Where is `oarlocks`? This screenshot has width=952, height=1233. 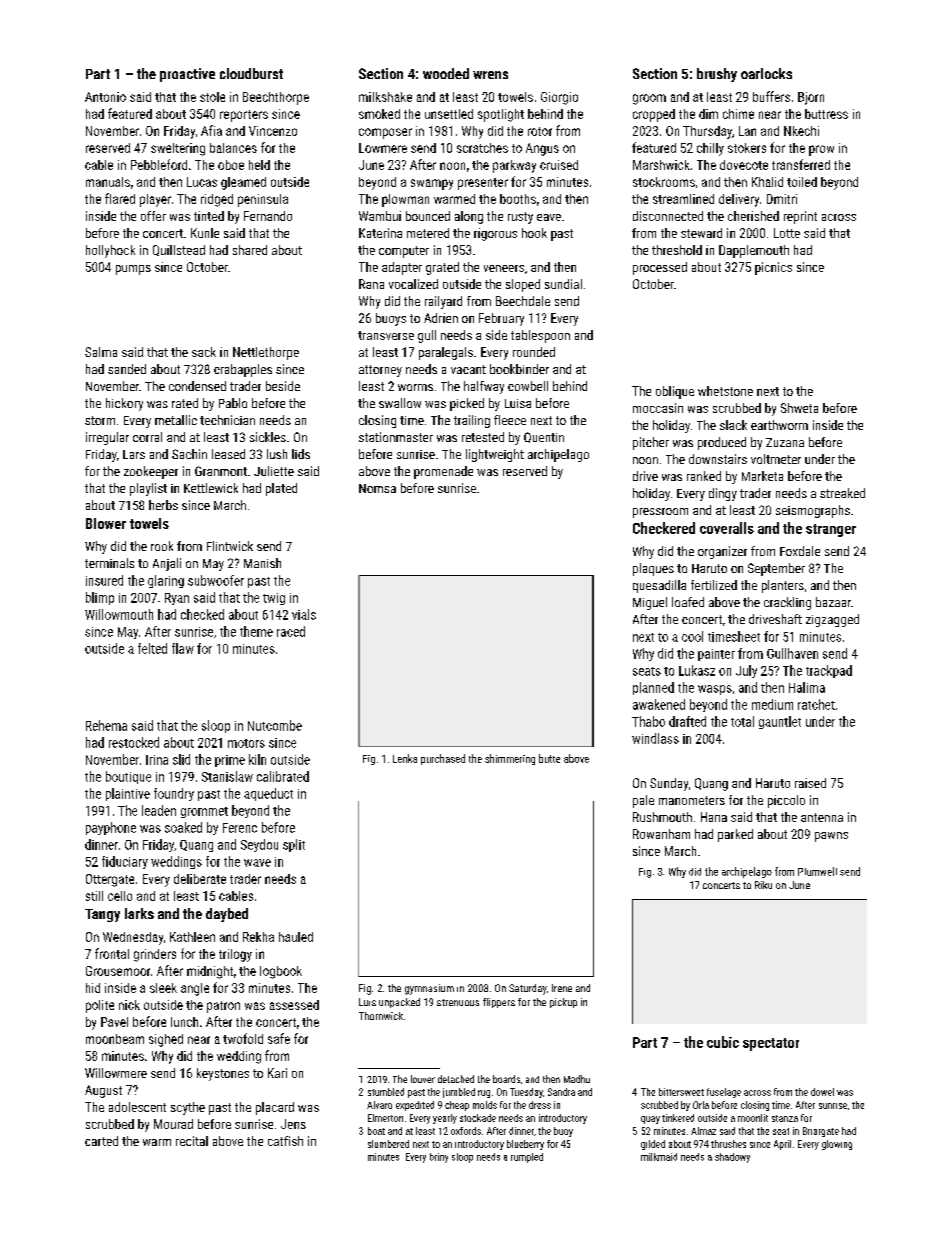 oarlocks is located at coordinates (766, 73).
